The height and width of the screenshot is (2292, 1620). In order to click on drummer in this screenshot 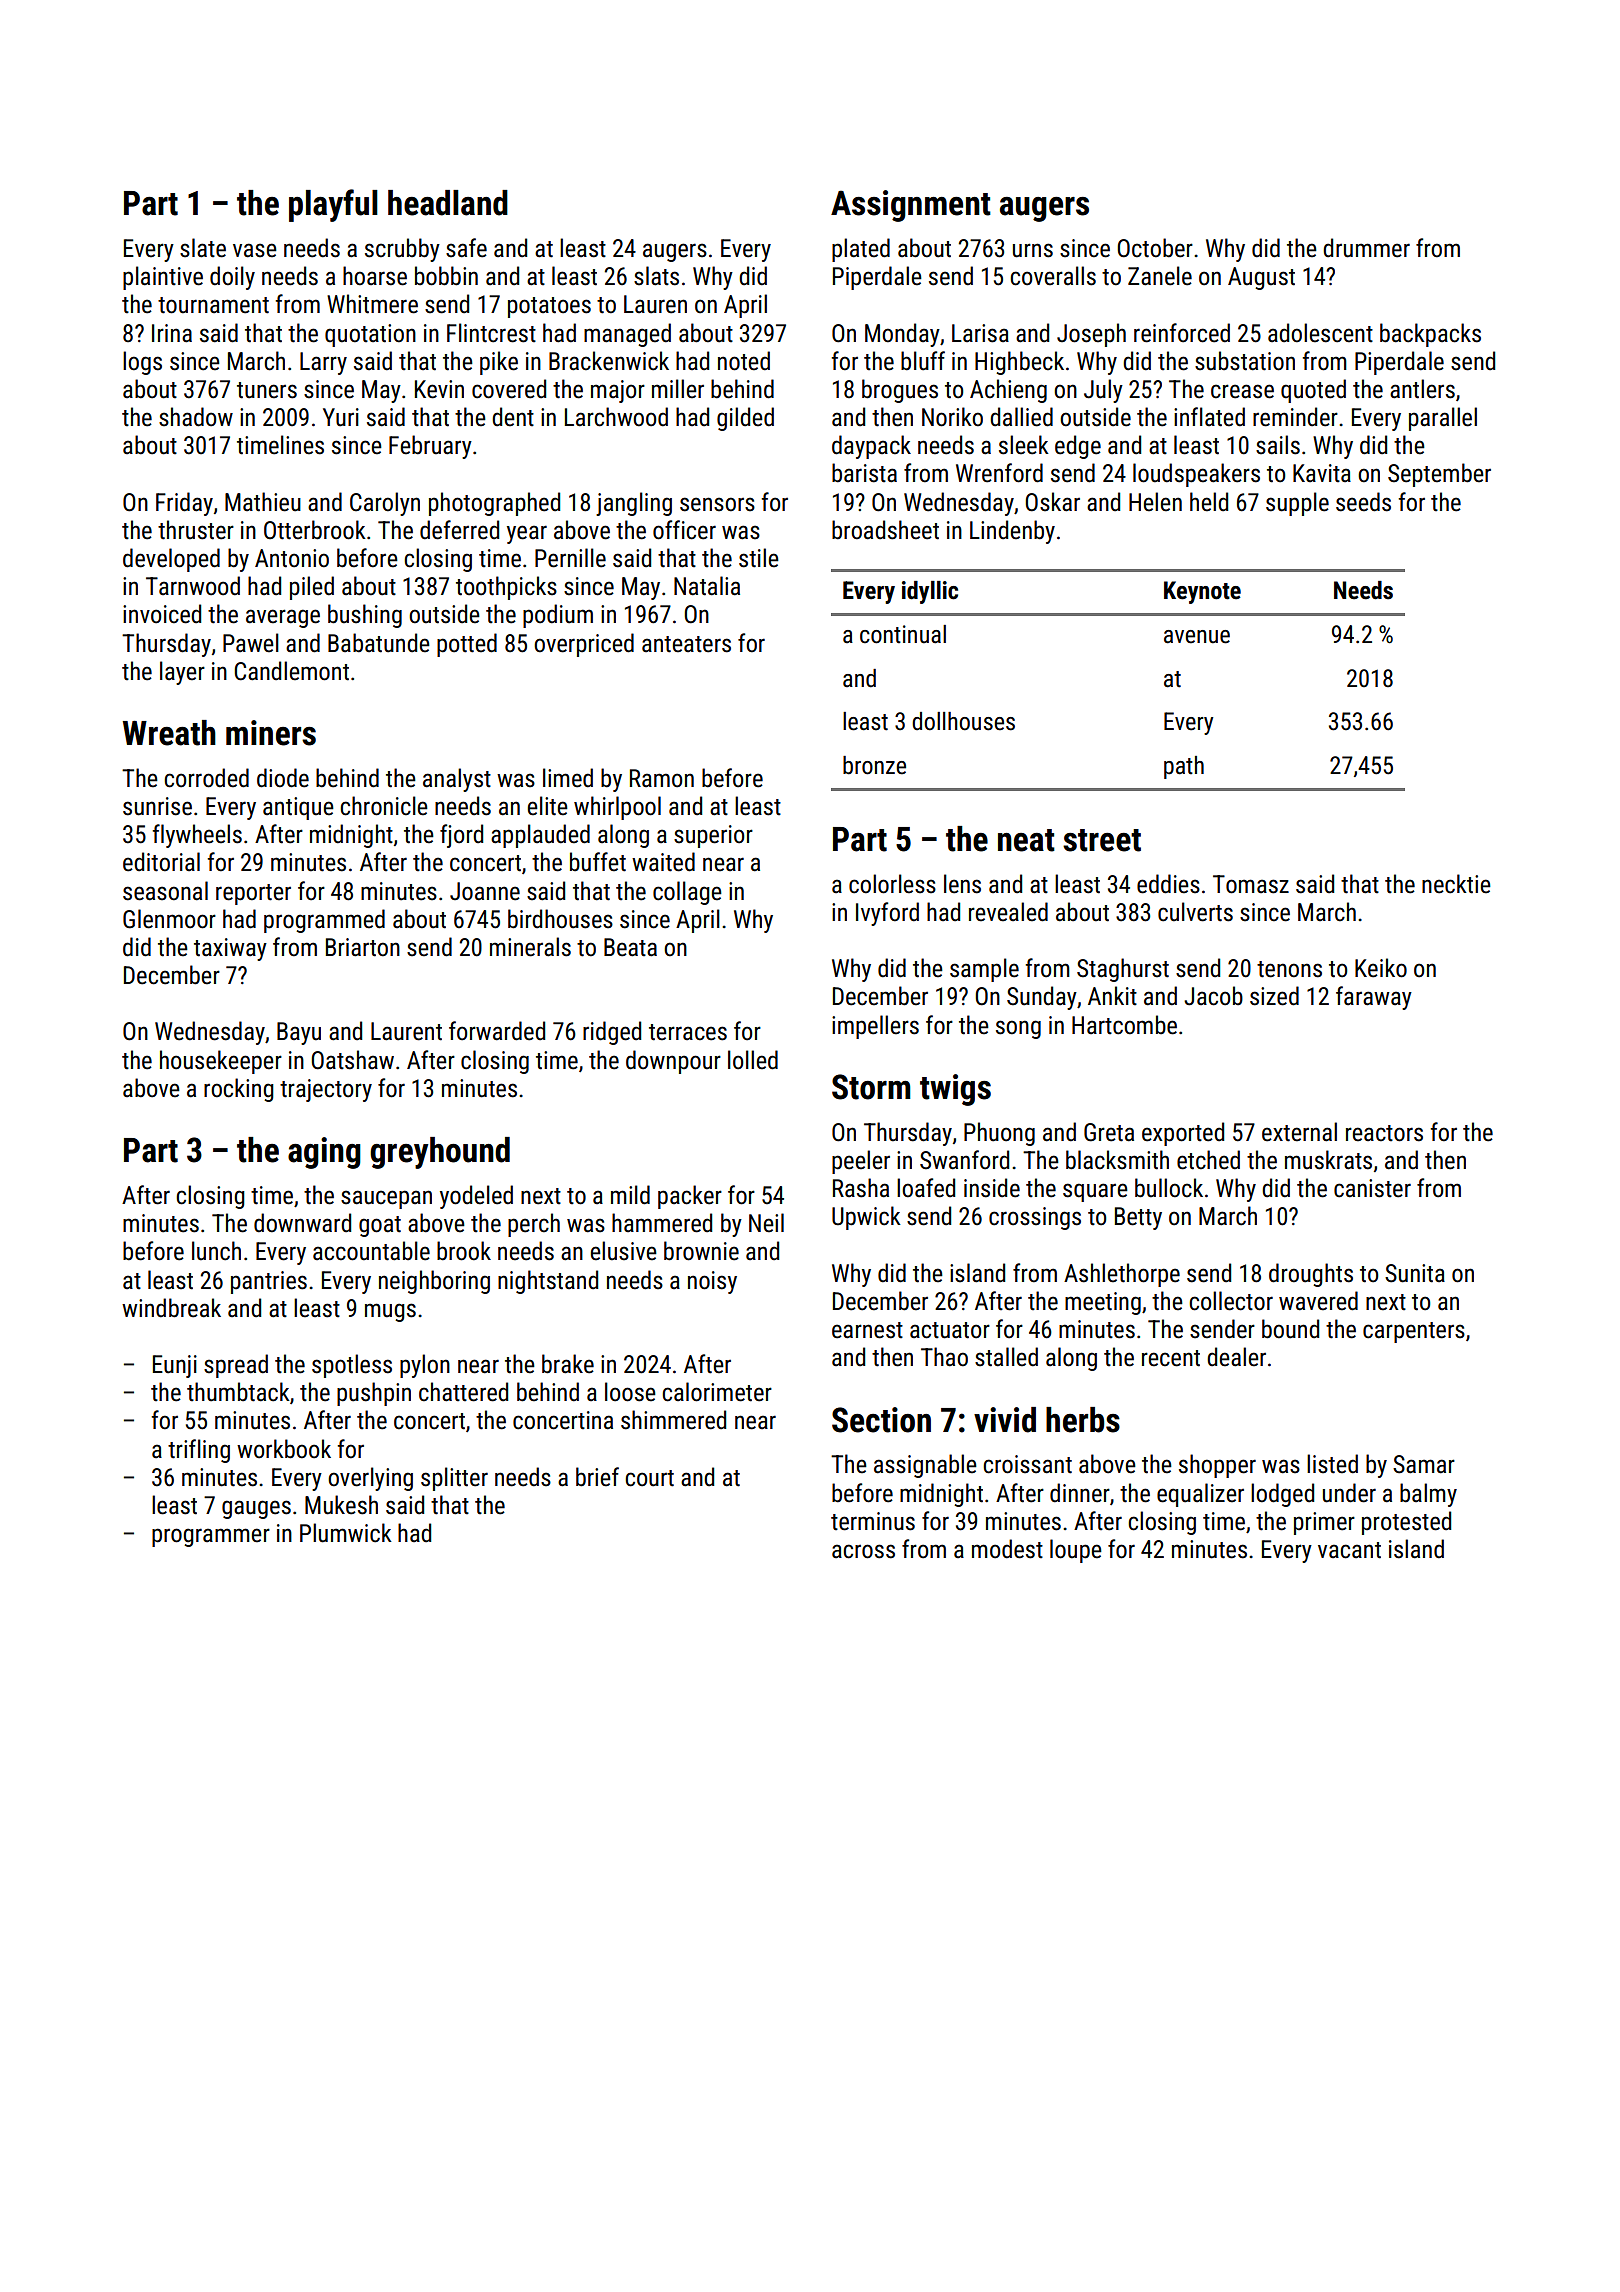, I will do `click(1366, 248)`.
